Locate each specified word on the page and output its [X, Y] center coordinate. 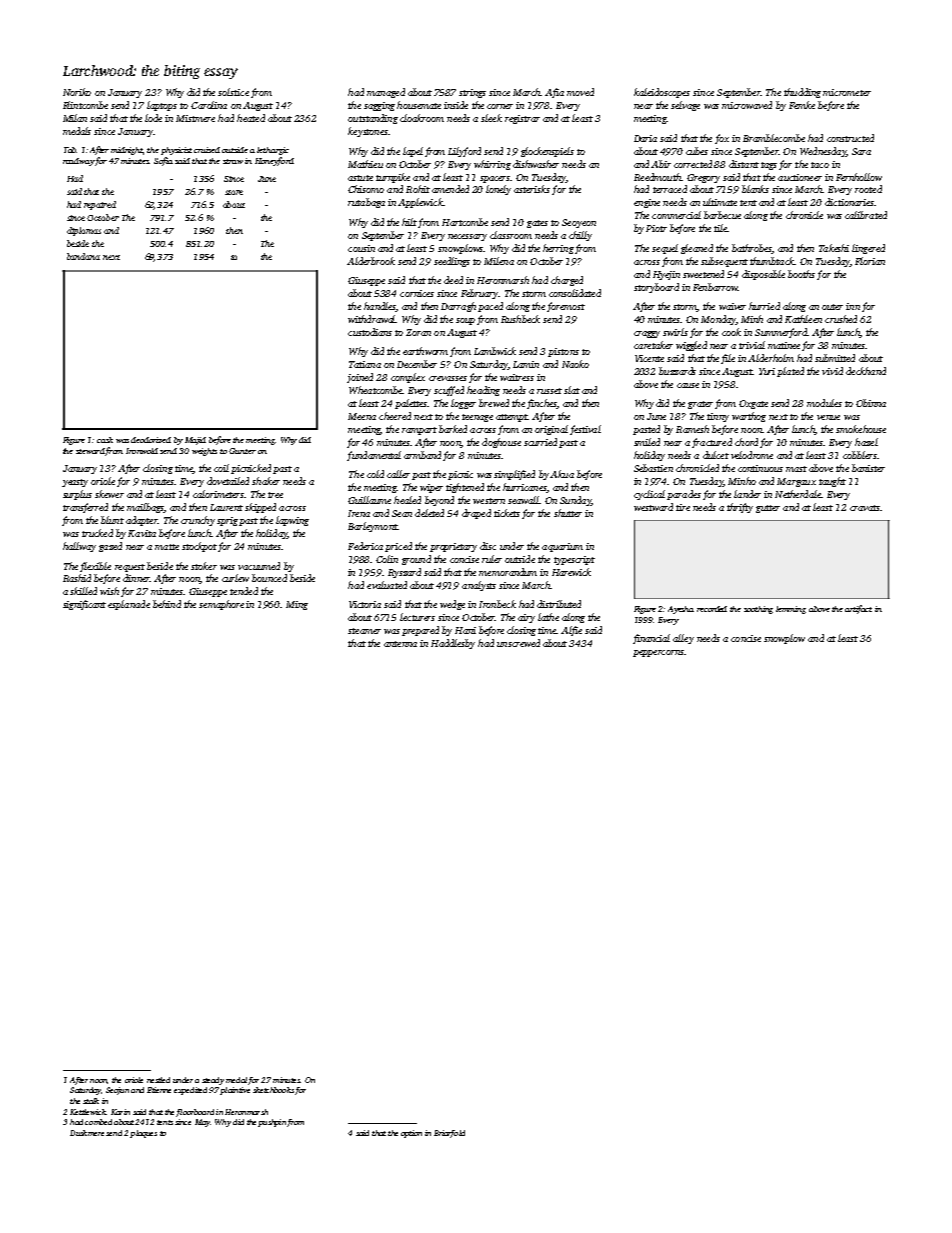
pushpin [272, 1123]
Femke [802, 105]
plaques [143, 1134]
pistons [563, 352]
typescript [574, 560]
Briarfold [449, 1134]
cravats [865, 508]
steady [213, 1081]
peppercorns [658, 653]
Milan [75, 118]
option [411, 1134]
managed [386, 93]
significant [84, 605]
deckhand [866, 371]
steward [90, 451]
